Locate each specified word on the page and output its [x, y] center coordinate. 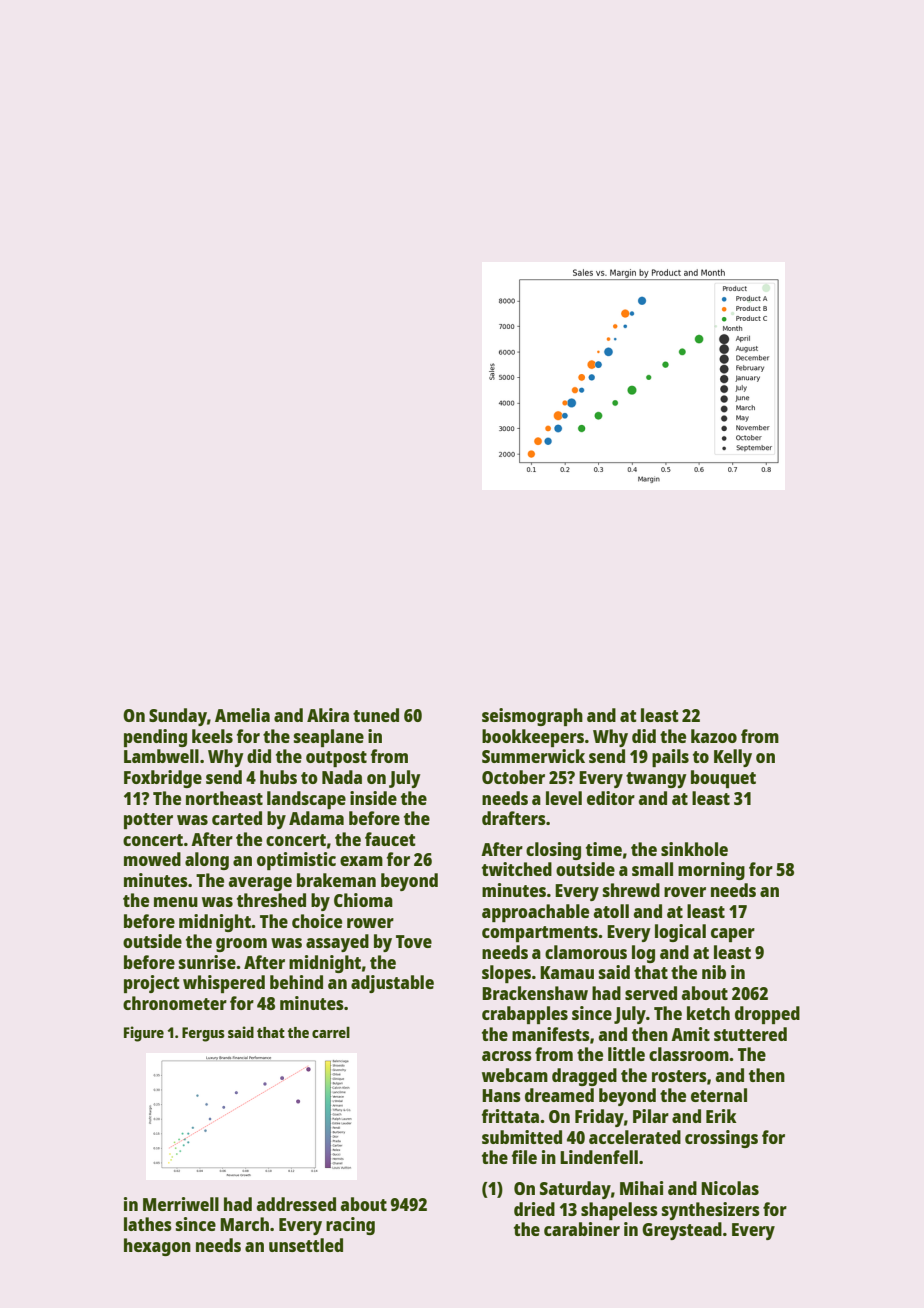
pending [155, 738]
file [524, 1157]
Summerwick [533, 756]
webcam [515, 1075]
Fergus [203, 1034]
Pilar [651, 1116]
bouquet [723, 779]
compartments [540, 934]
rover [685, 892]
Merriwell [181, 1204]
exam [361, 861]
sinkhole [694, 849]
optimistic [296, 861]
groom [241, 945]
